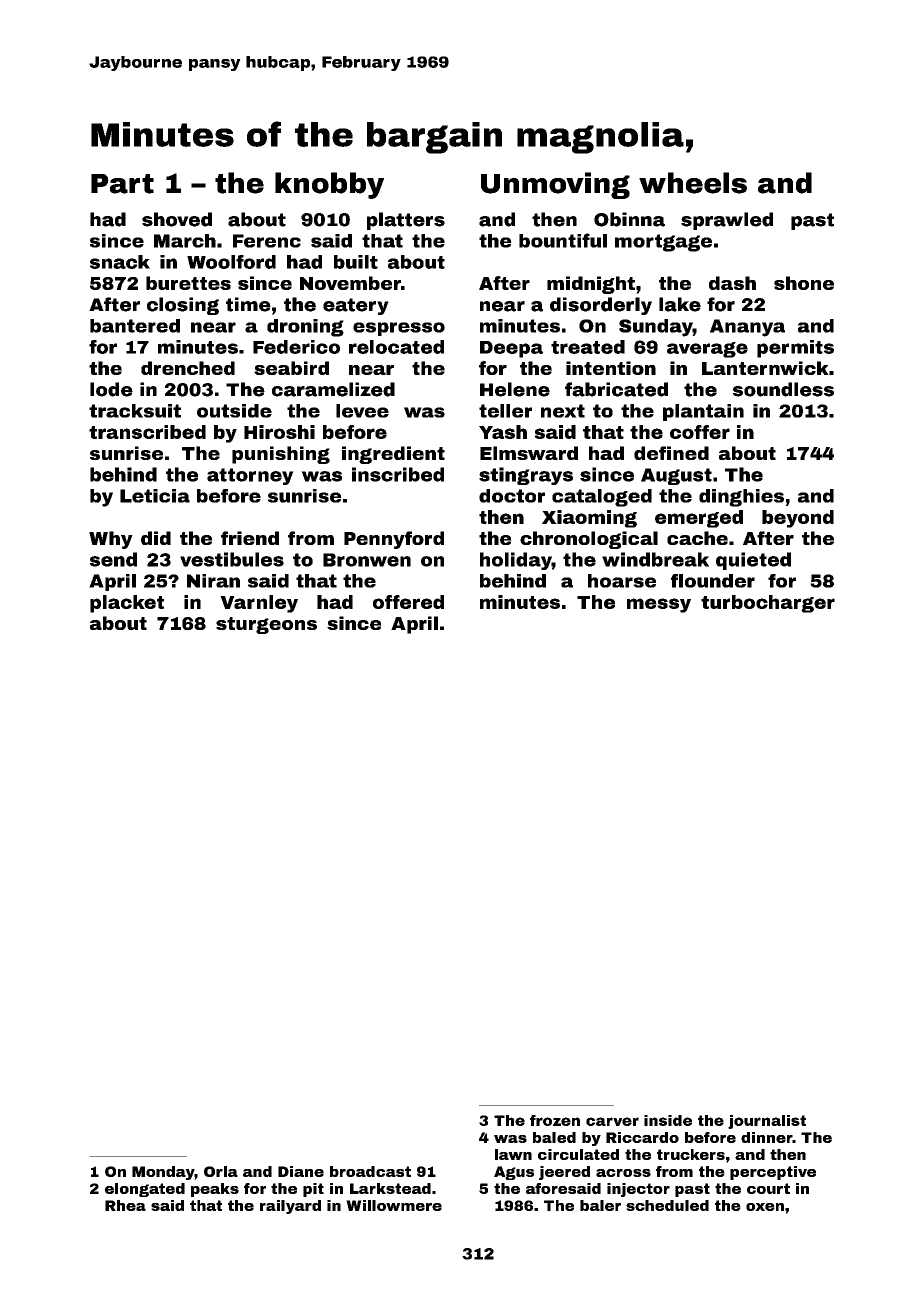  I want to click on Varnley, so click(259, 604).
